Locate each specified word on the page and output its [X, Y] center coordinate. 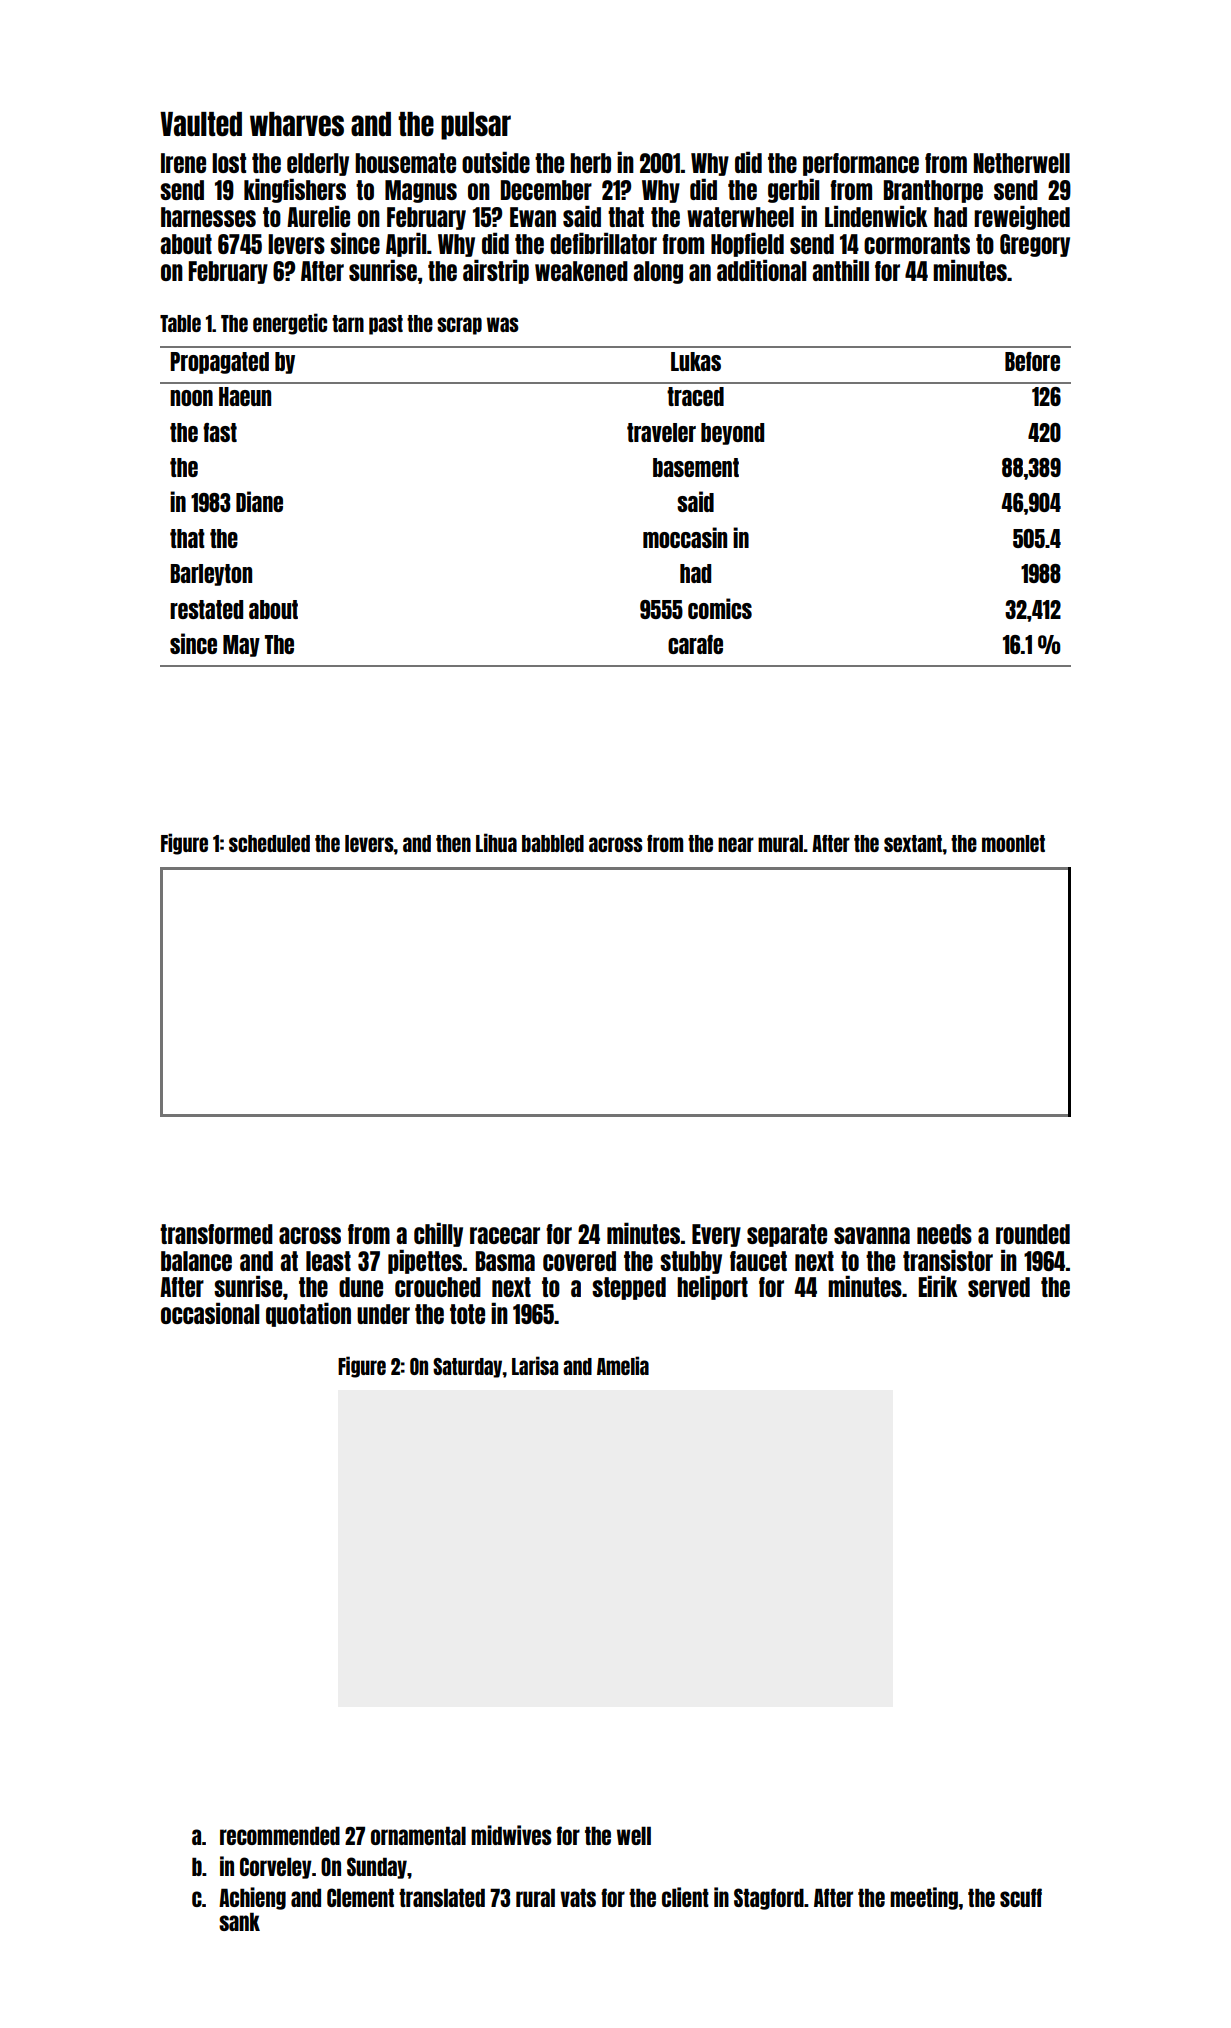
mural [780, 843]
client [685, 1897]
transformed [216, 1234]
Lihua [496, 842]
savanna [872, 1235]
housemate [405, 163]
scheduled [269, 843]
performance [861, 164]
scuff [1021, 1897]
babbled [553, 843]
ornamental [418, 1835]
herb [590, 163]
